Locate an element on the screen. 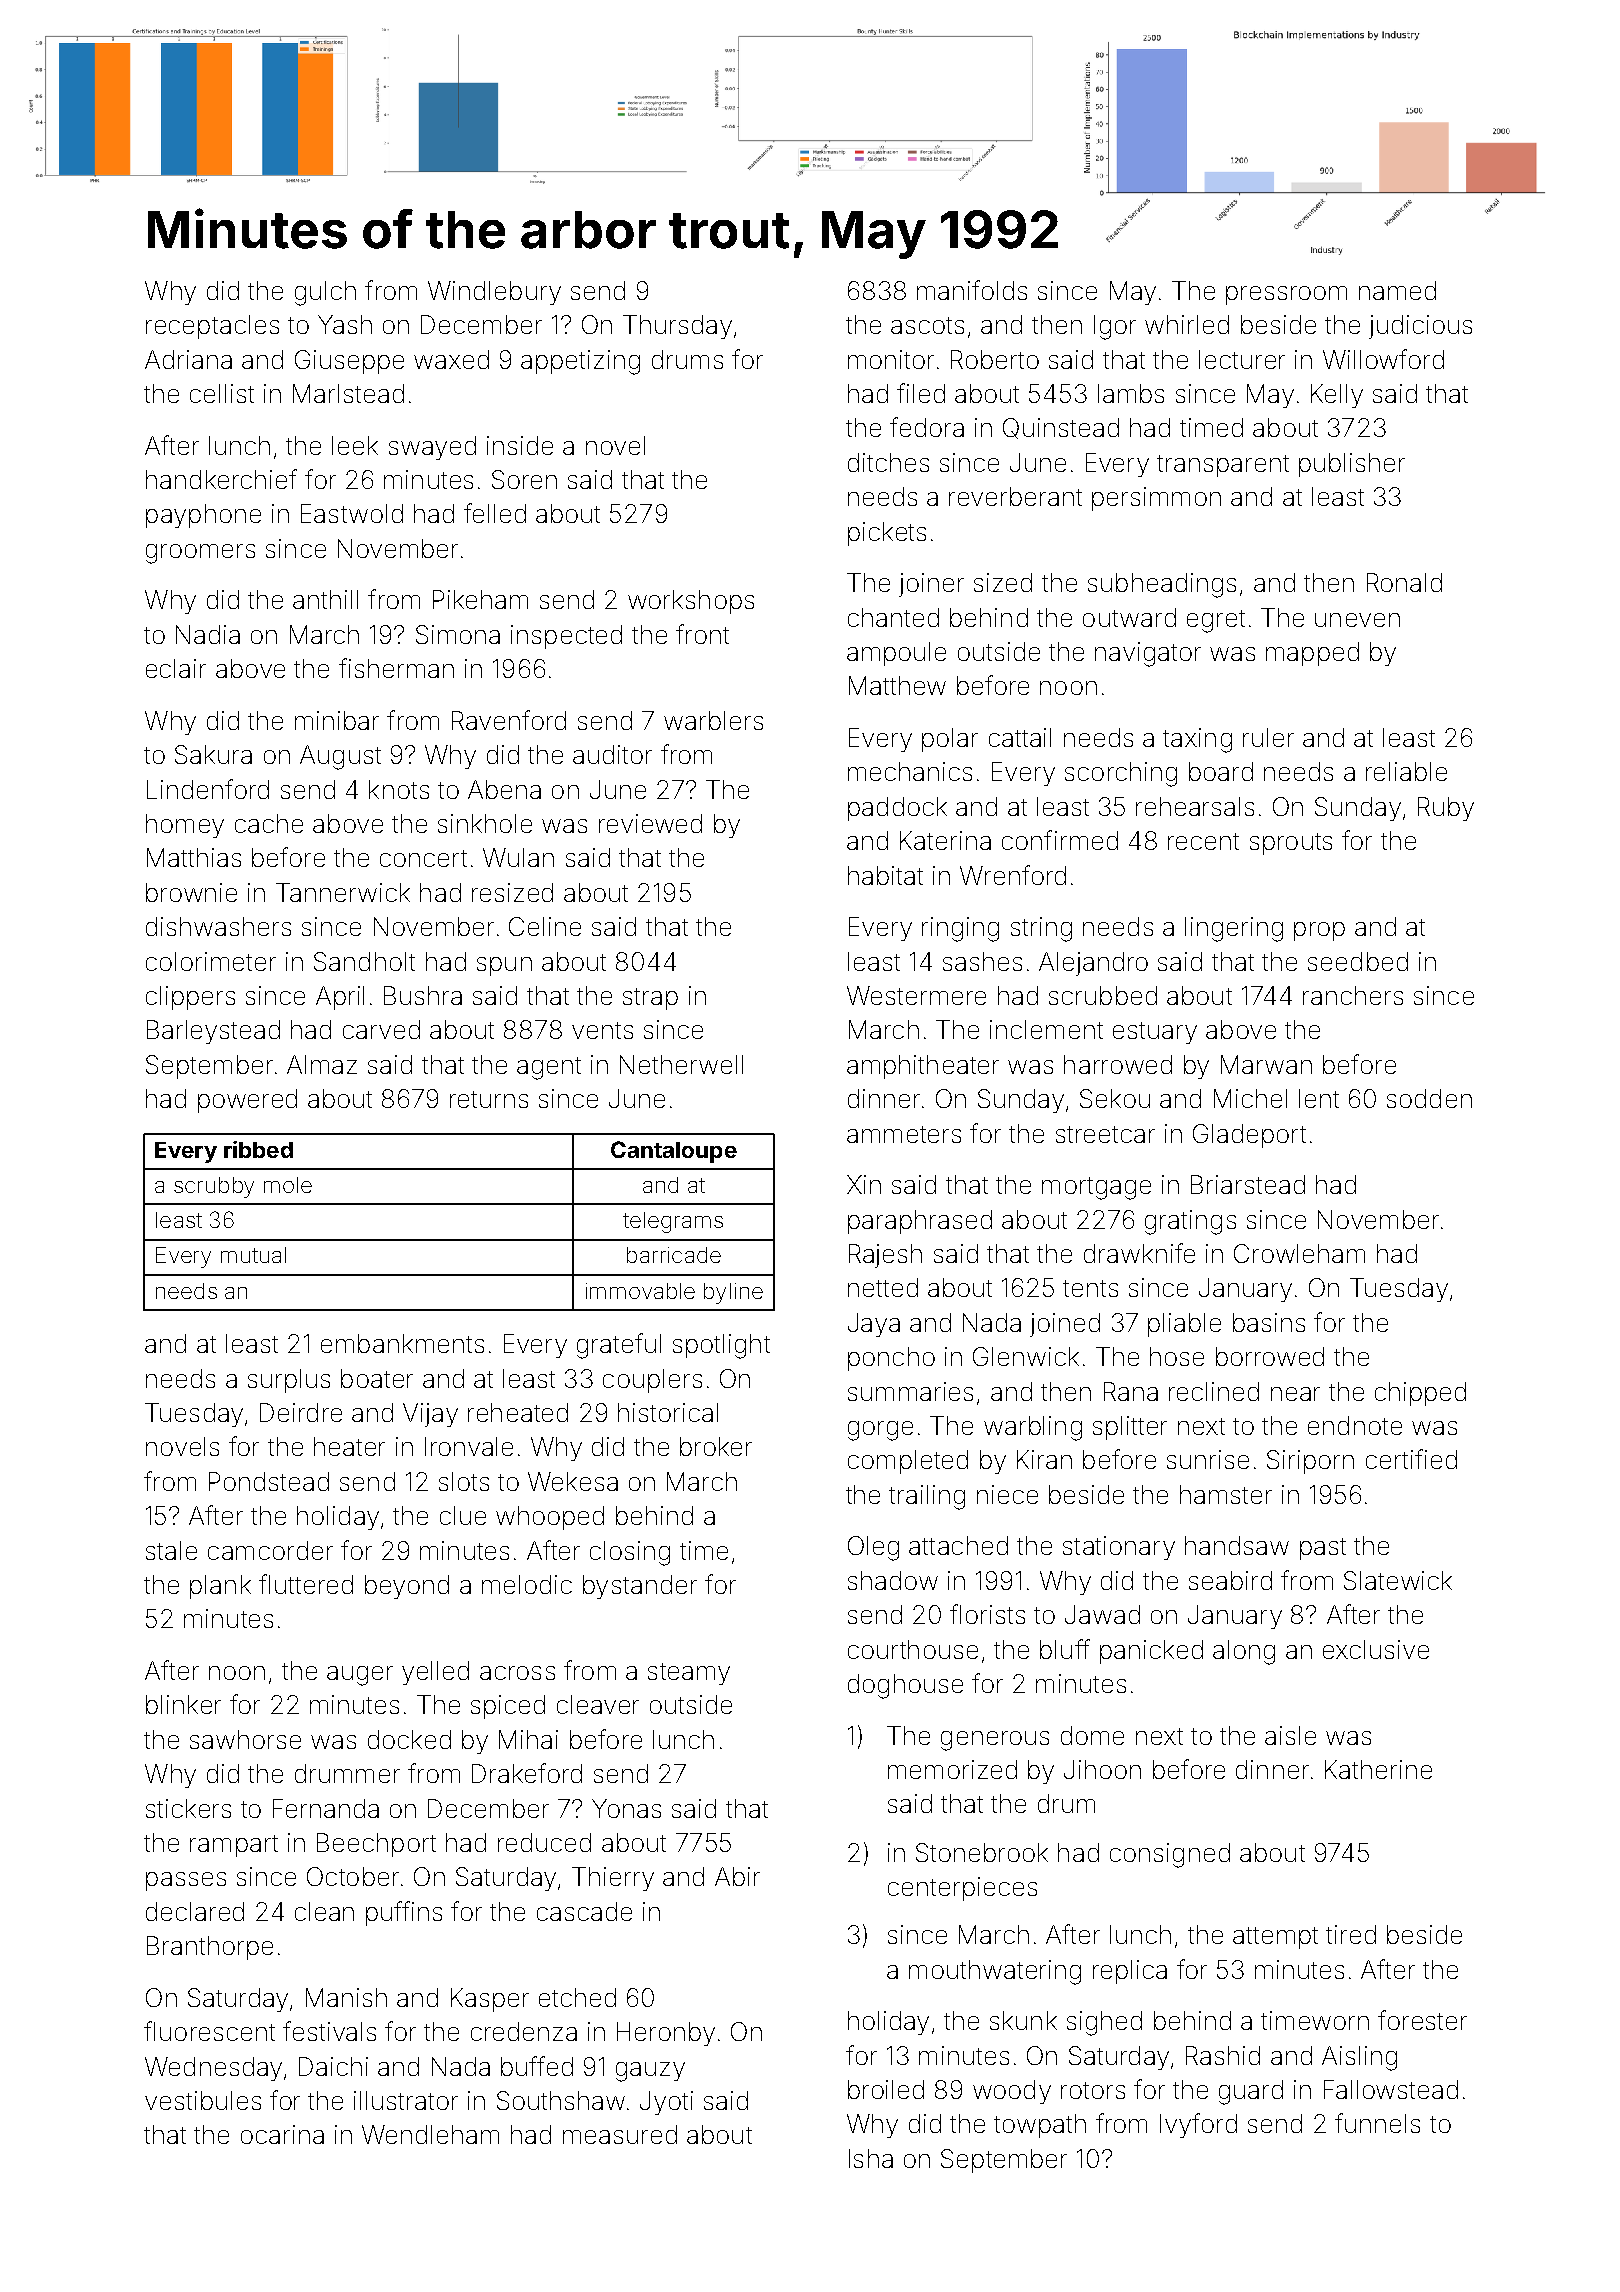 The image size is (1620, 2292). pressroom is located at coordinates (1286, 295).
